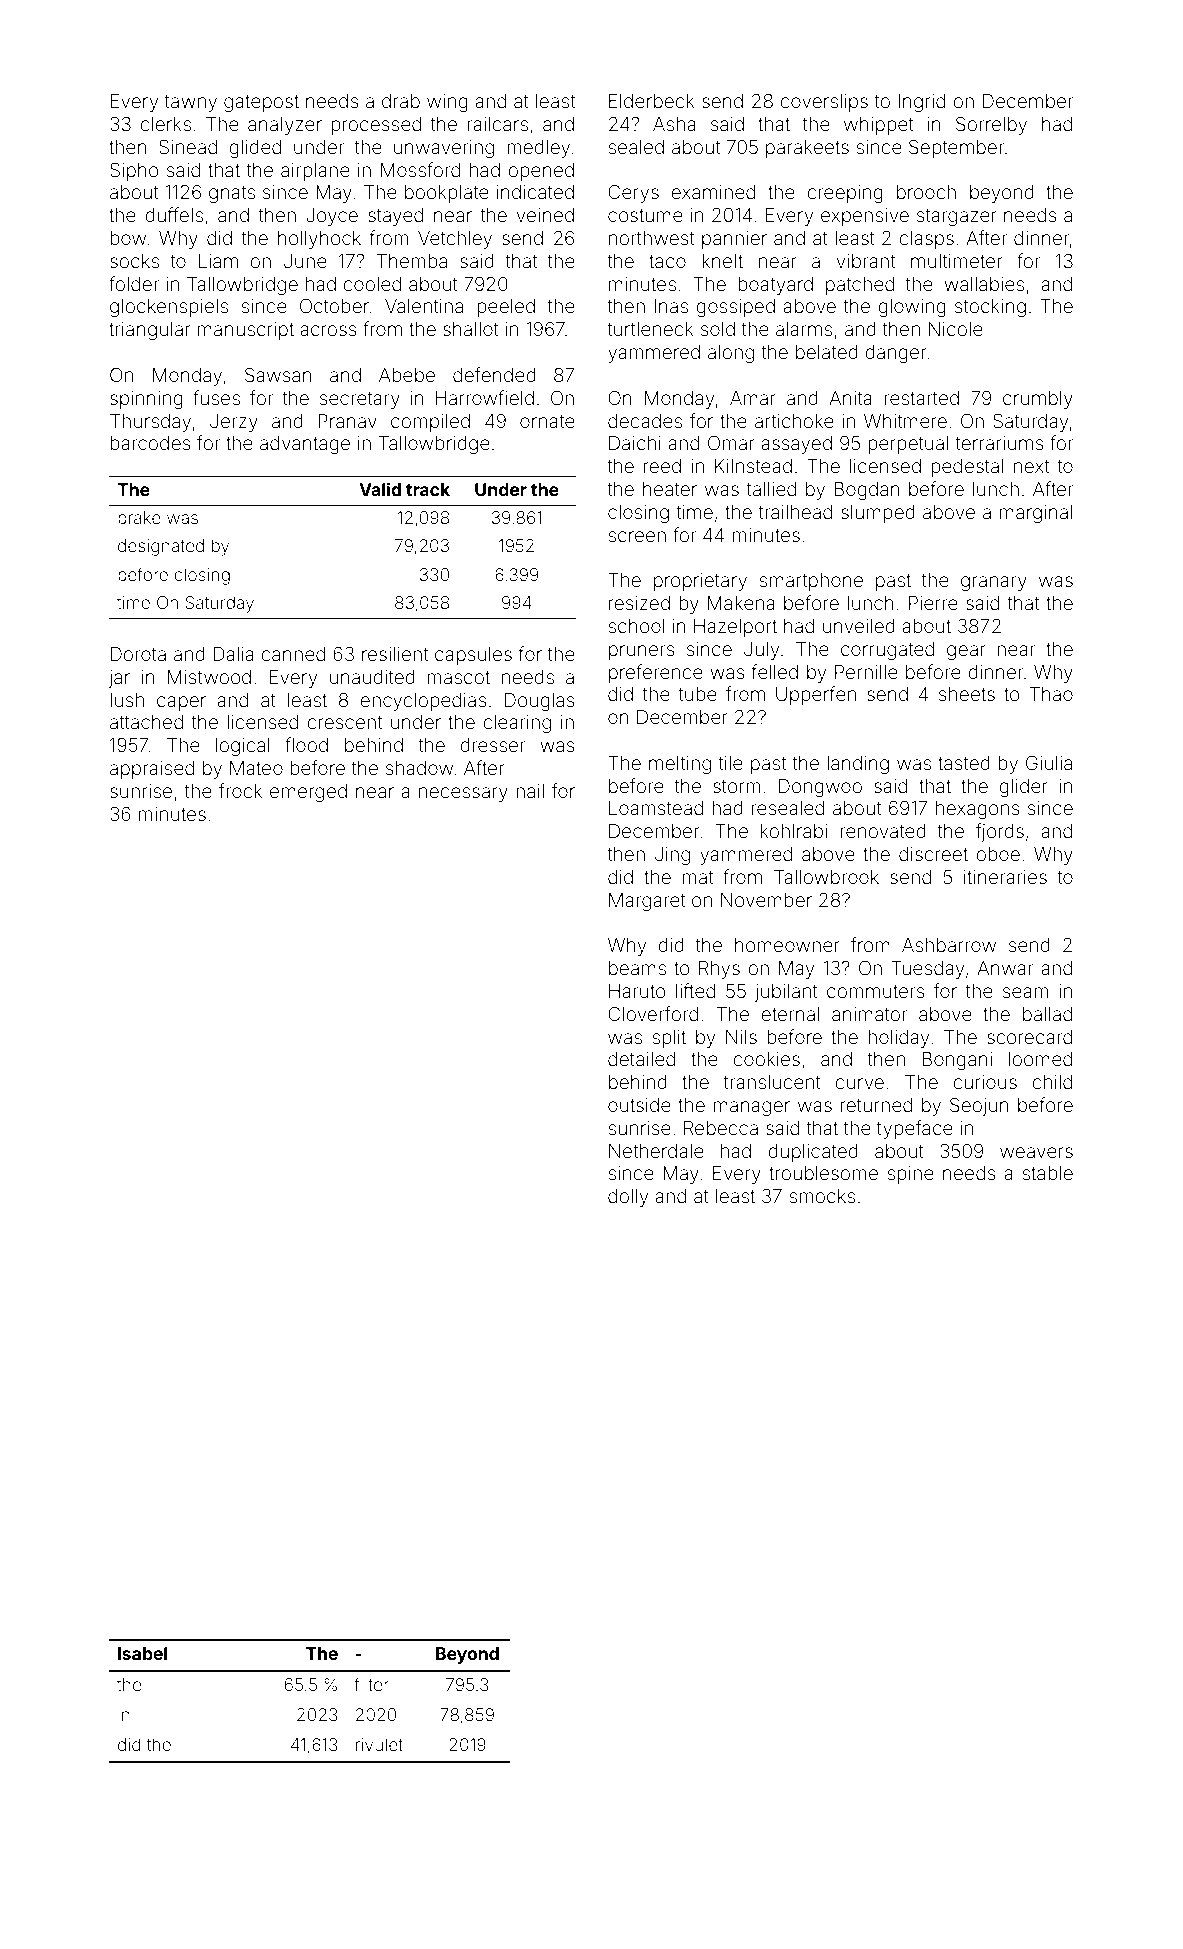 The image size is (1183, 1949). I want to click on Elderbeck, so click(652, 101).
